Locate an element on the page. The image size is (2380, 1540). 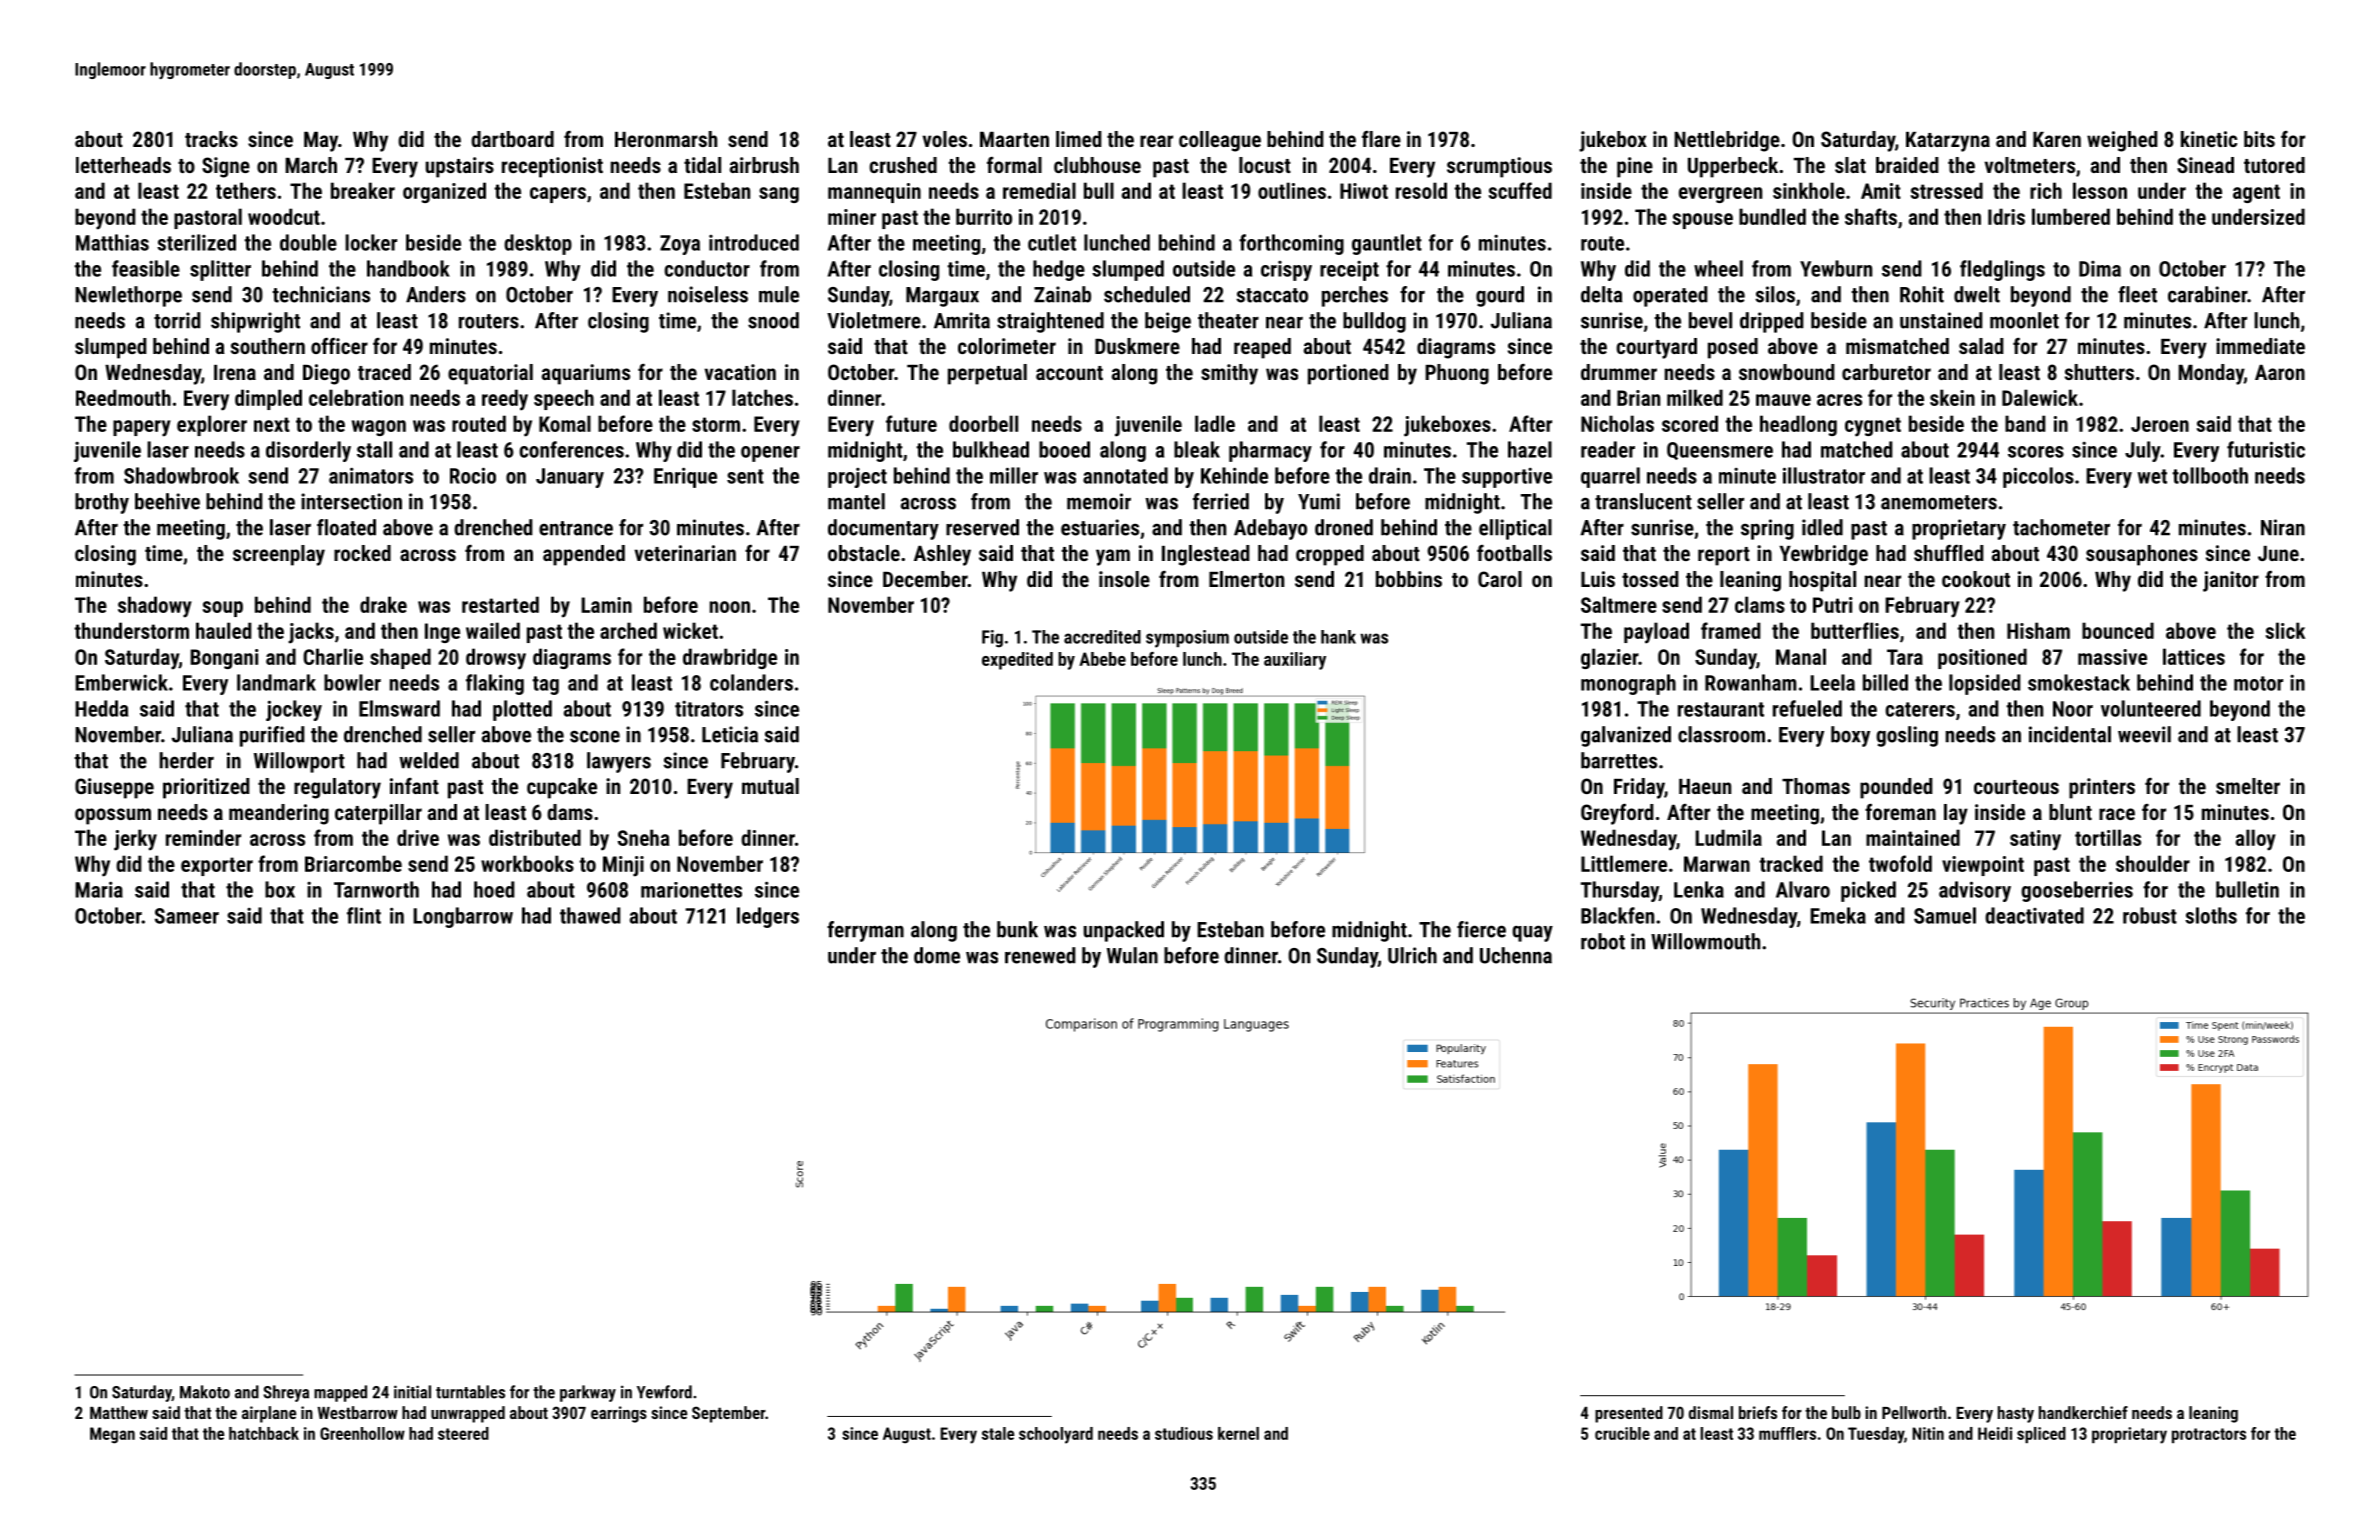
hatchback is located at coordinates (264, 1433).
